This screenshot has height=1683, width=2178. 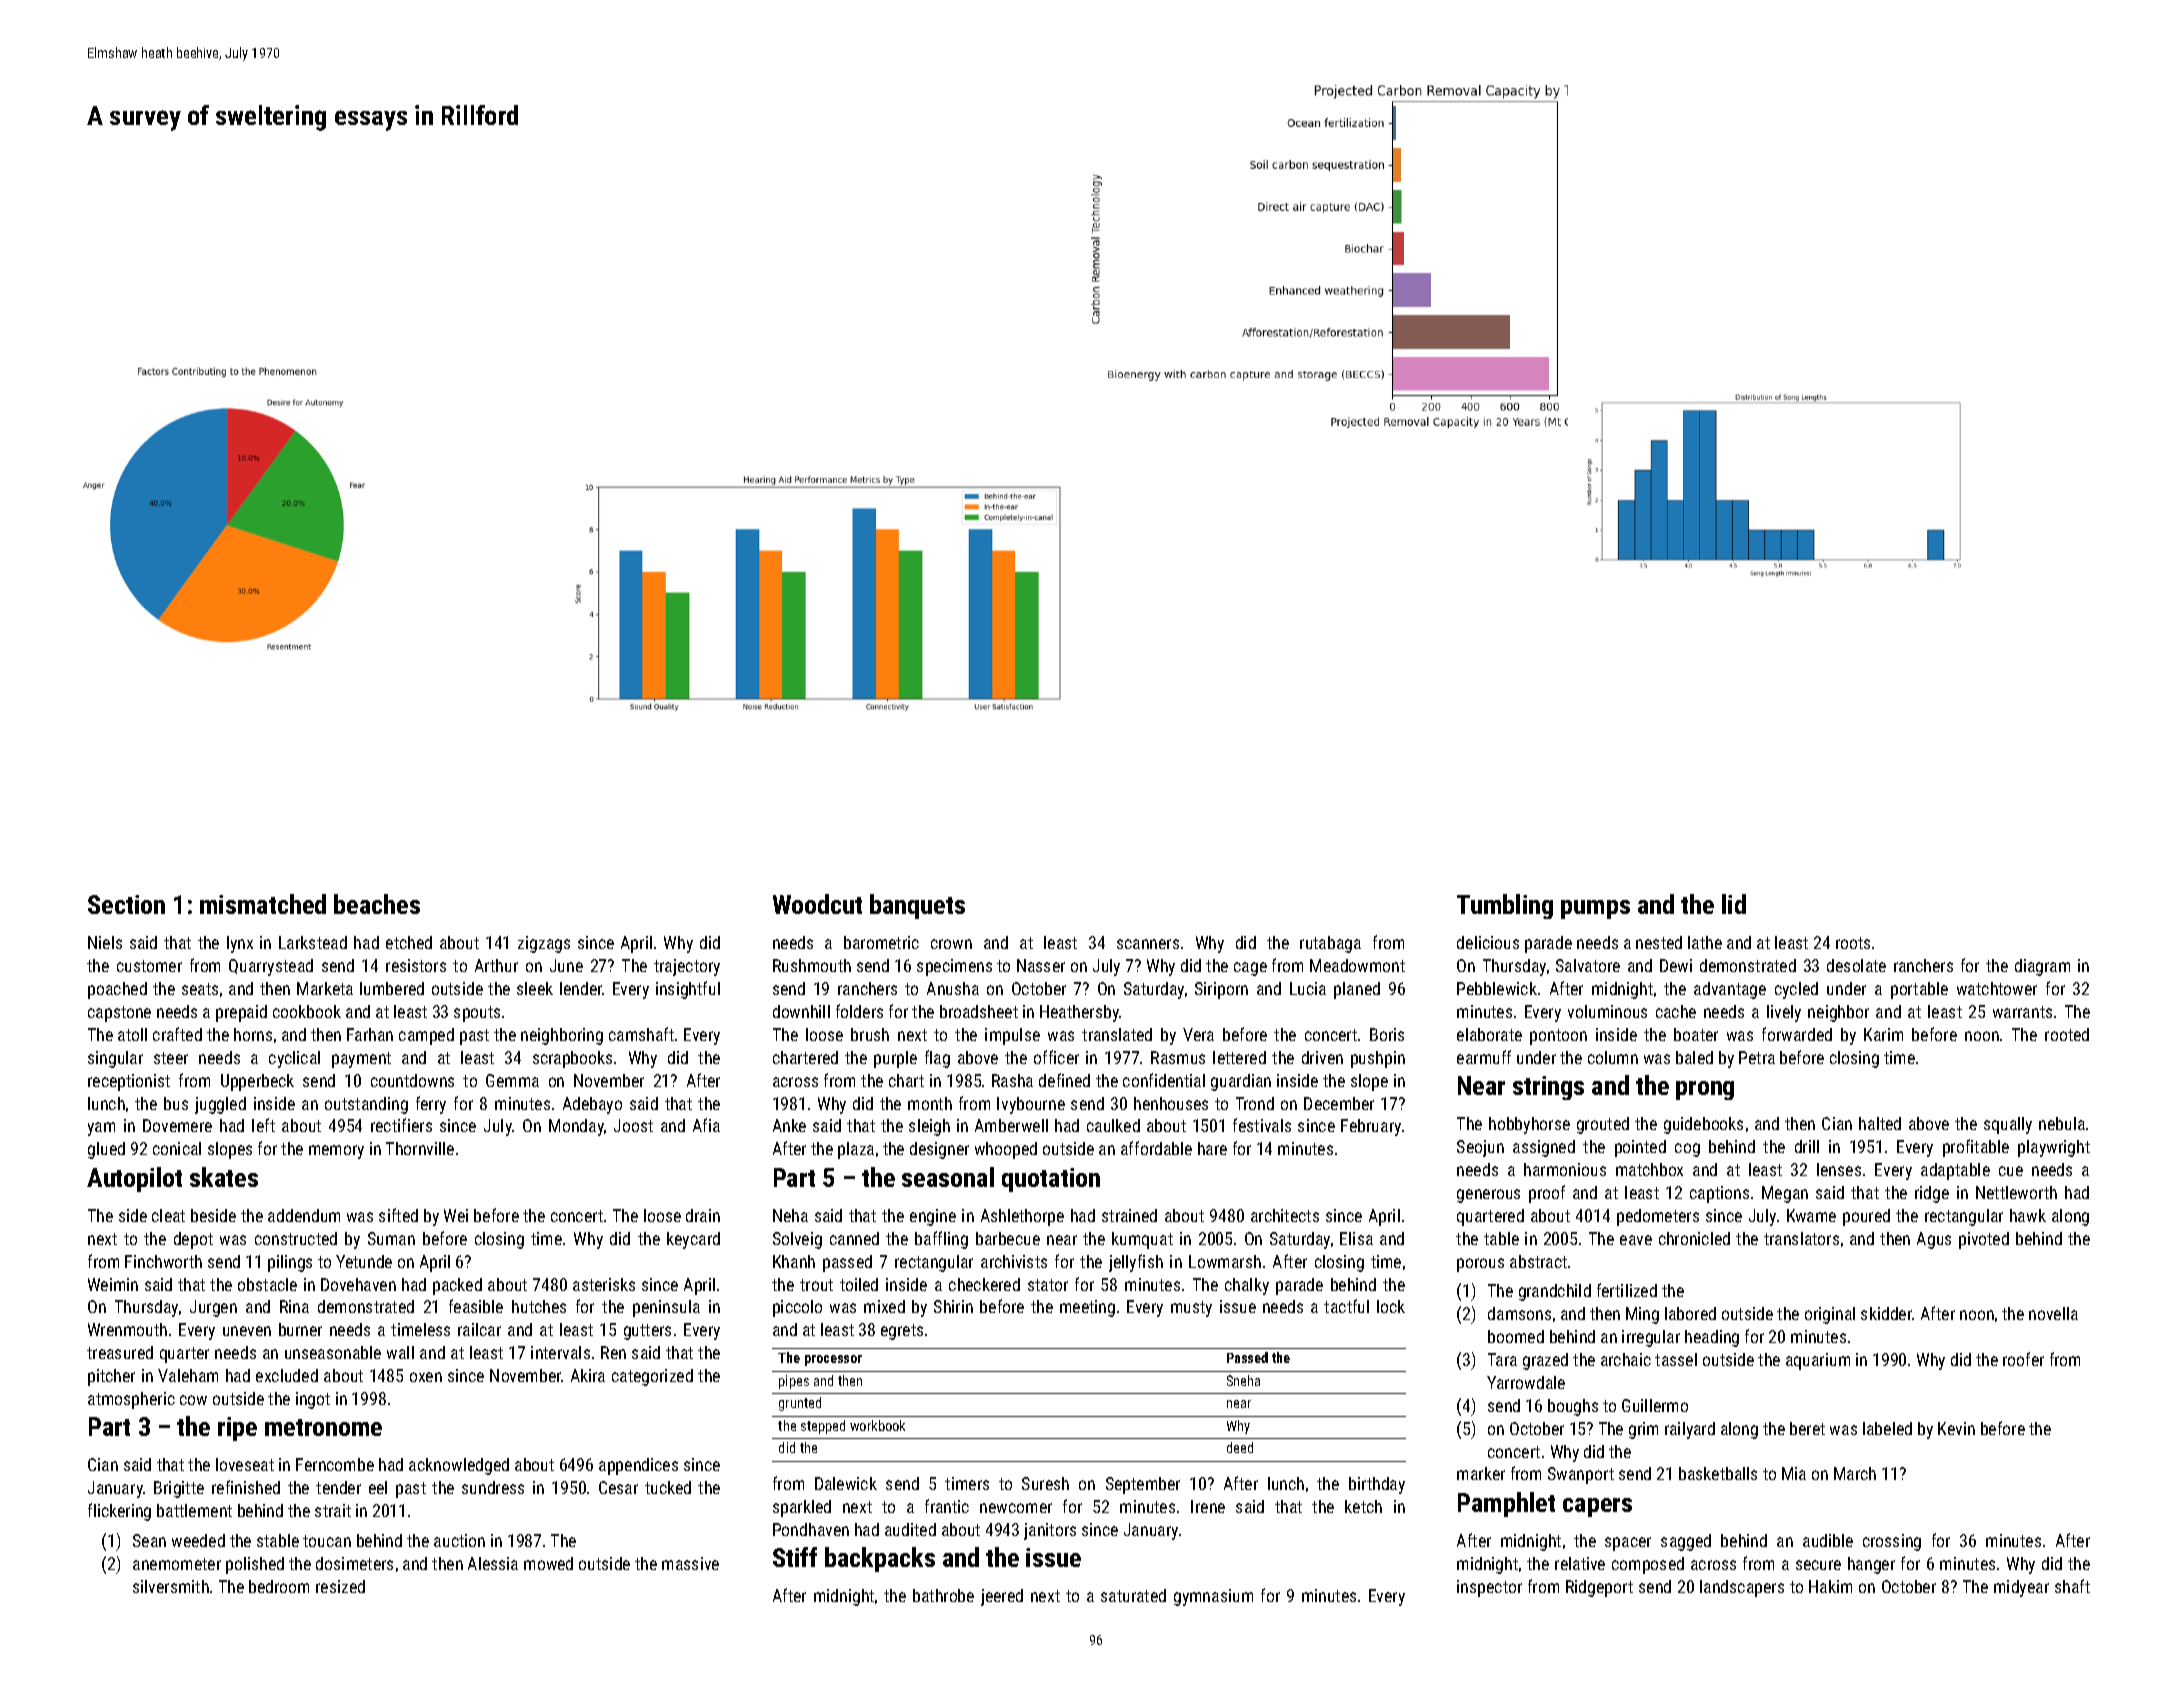 What do you see at coordinates (2023, 1359) in the screenshot?
I see `roofer` at bounding box center [2023, 1359].
